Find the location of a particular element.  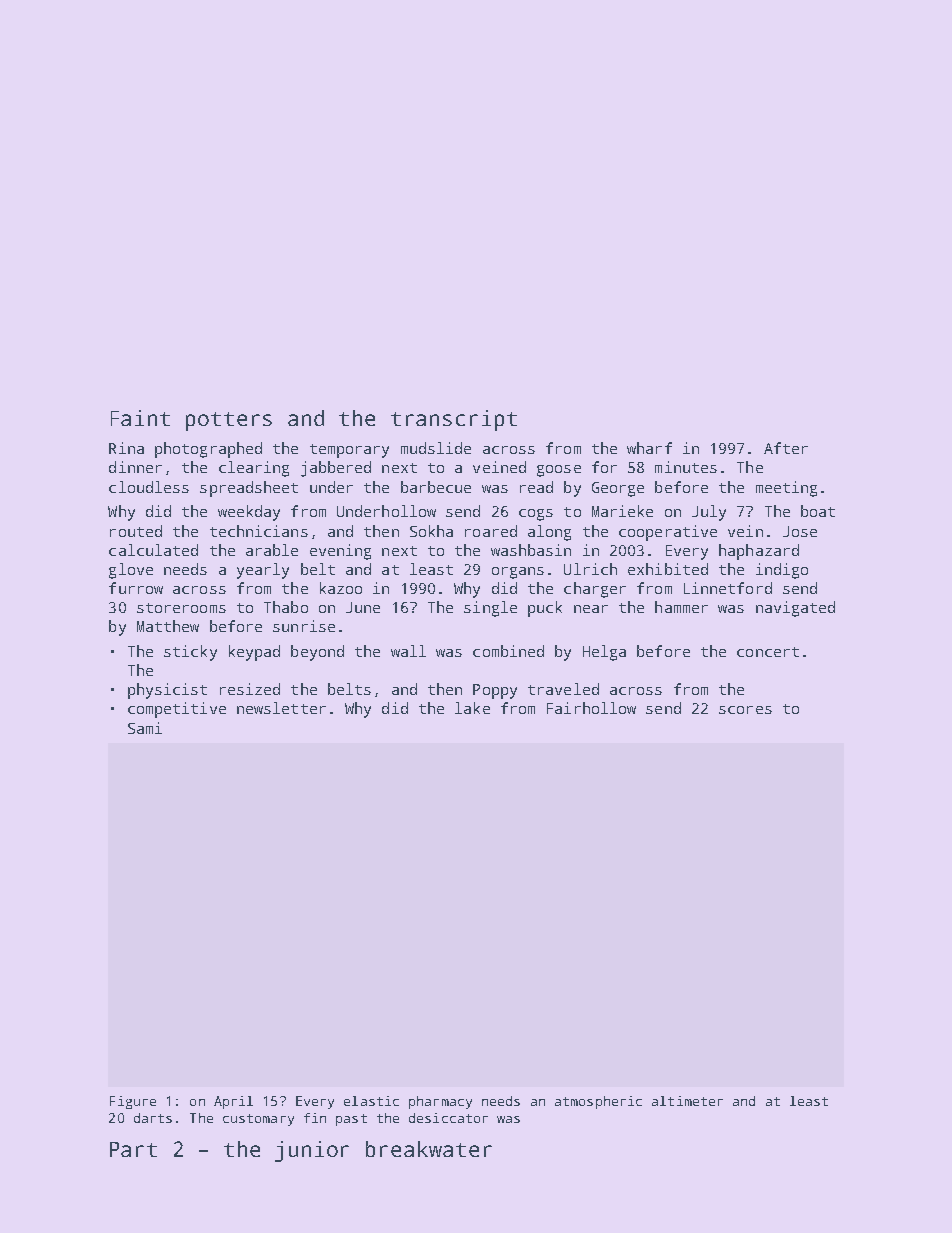

scores is located at coordinates (745, 710).
